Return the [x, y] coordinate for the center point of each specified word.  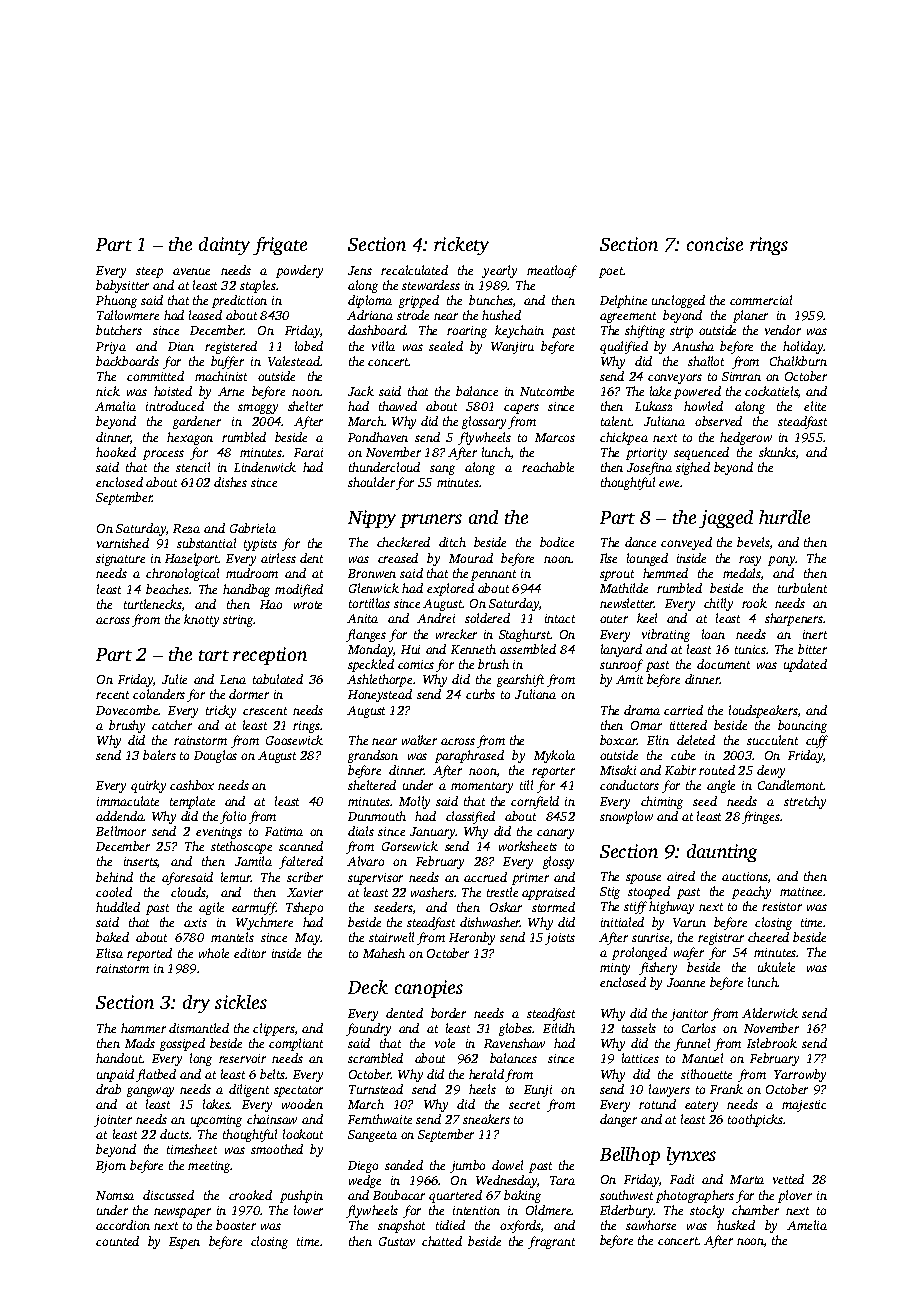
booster [236, 1225]
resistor [782, 906]
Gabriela [253, 528]
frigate [280, 246]
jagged [726, 519]
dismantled [199, 1028]
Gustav [397, 1241]
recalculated [414, 270]
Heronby [472, 938]
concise [715, 244]
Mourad [471, 558]
